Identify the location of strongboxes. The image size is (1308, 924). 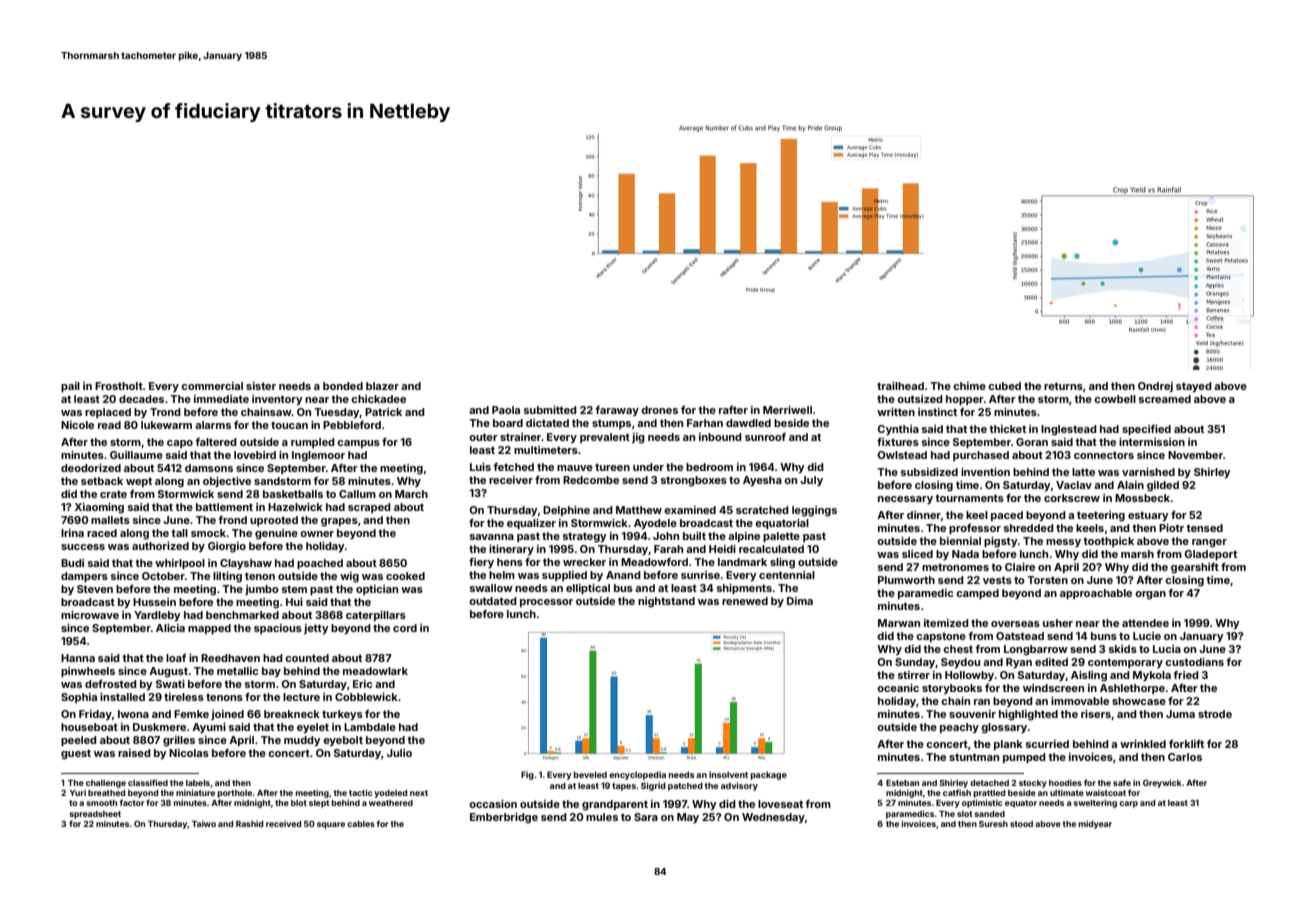
(694, 481).
